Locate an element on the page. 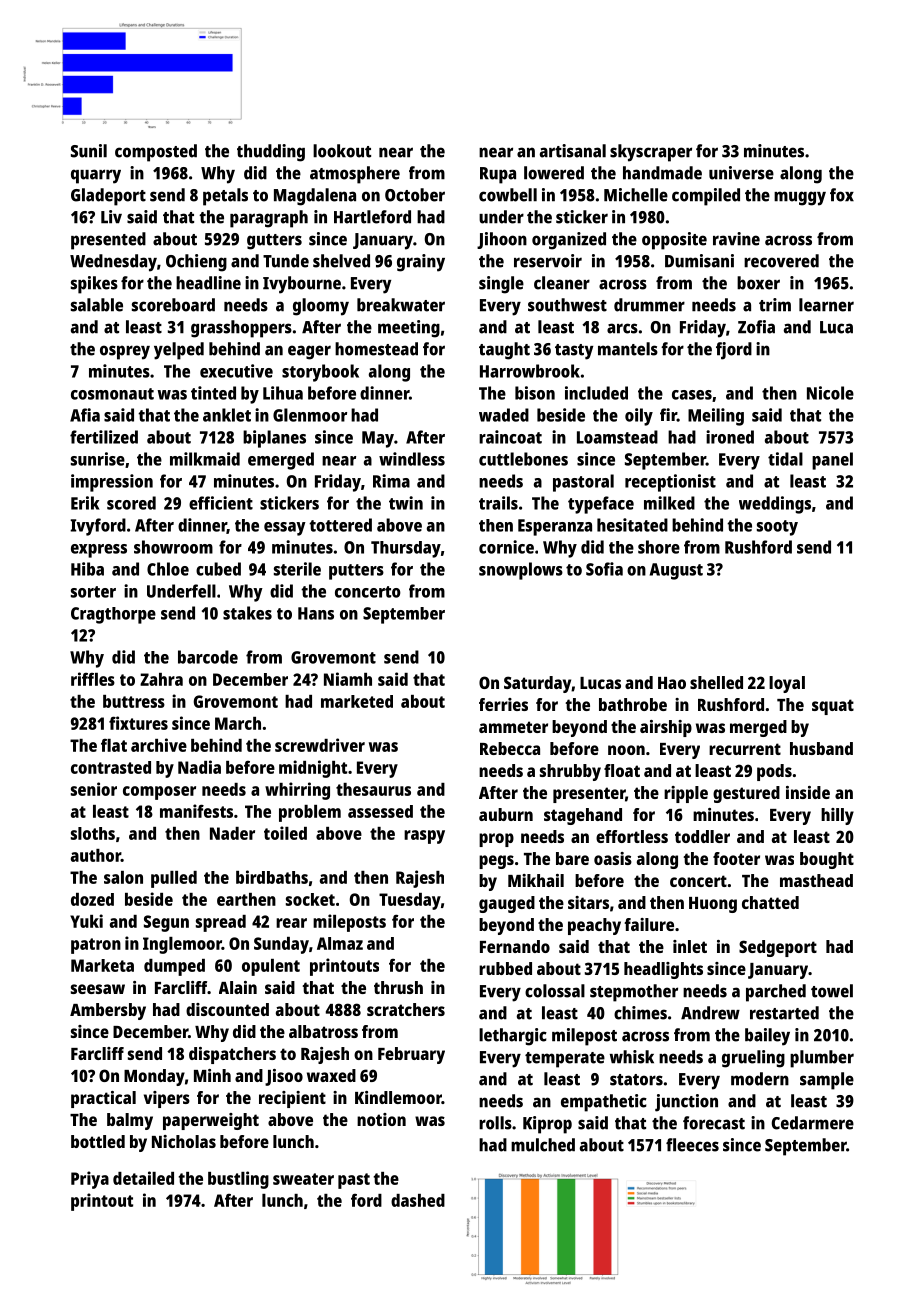 This document has width=924, height=1311. lookout is located at coordinates (342, 151).
